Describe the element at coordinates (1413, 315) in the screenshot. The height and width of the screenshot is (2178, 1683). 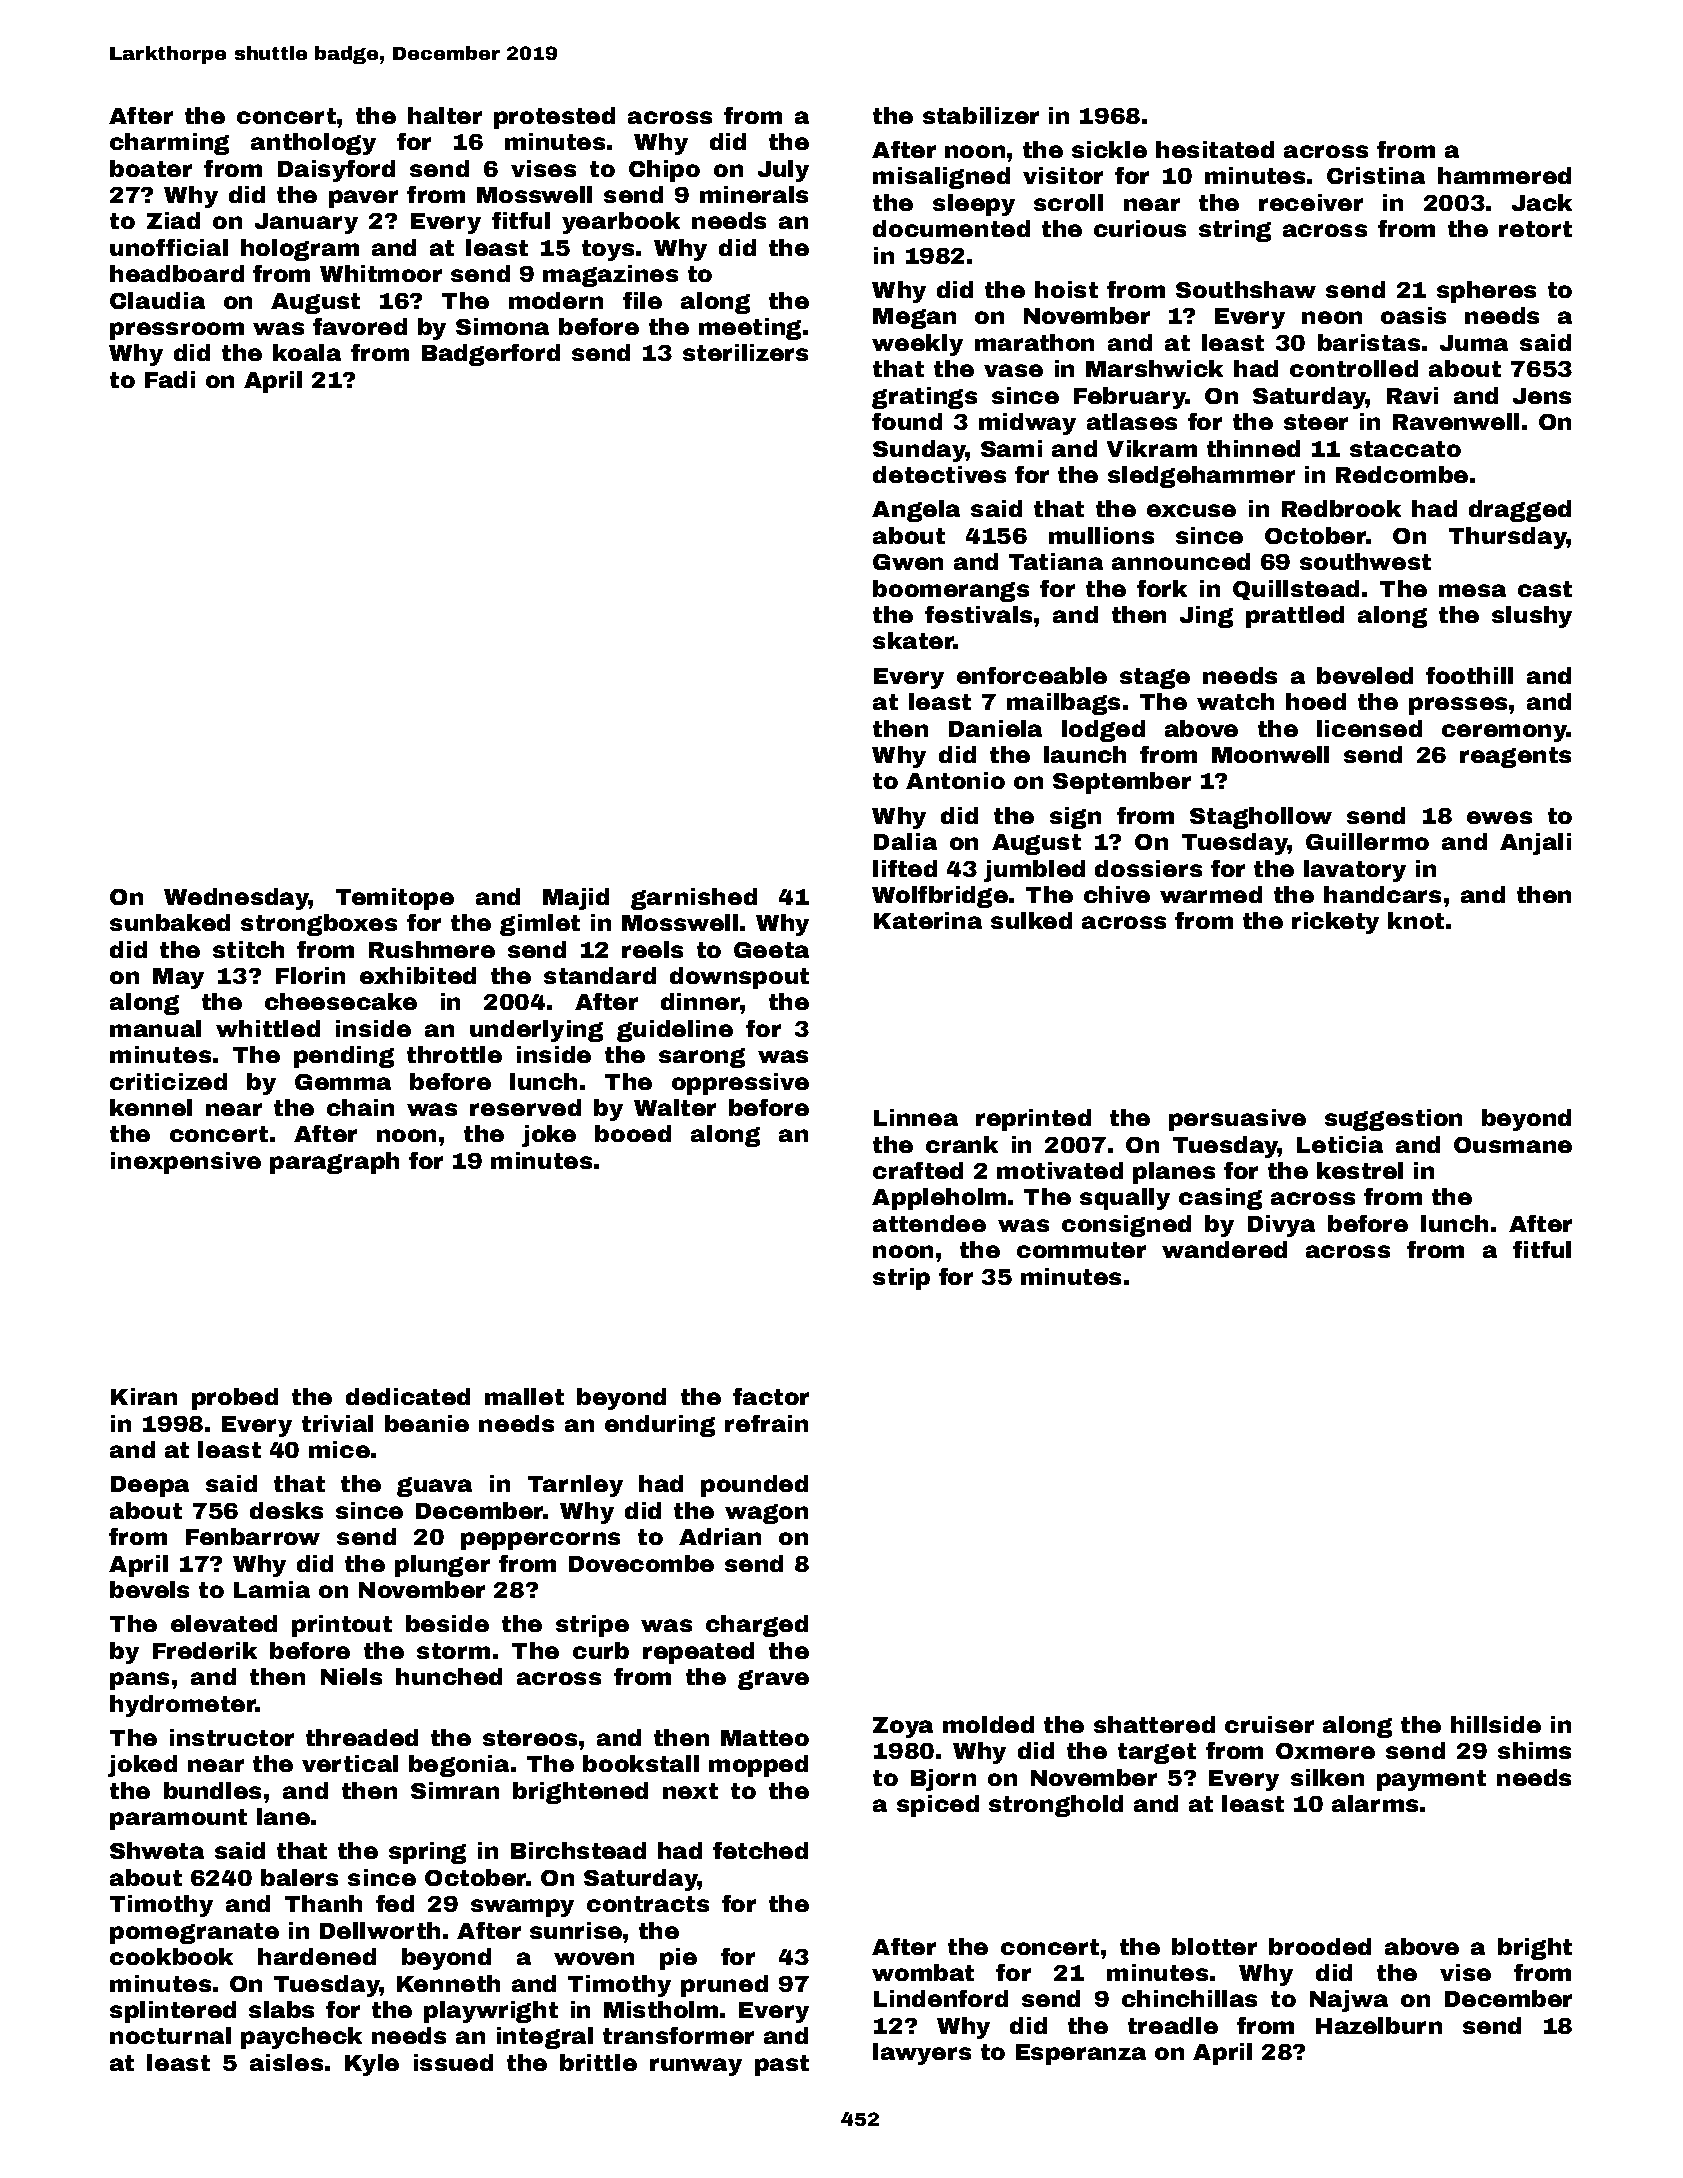
I see `oasis` at that location.
